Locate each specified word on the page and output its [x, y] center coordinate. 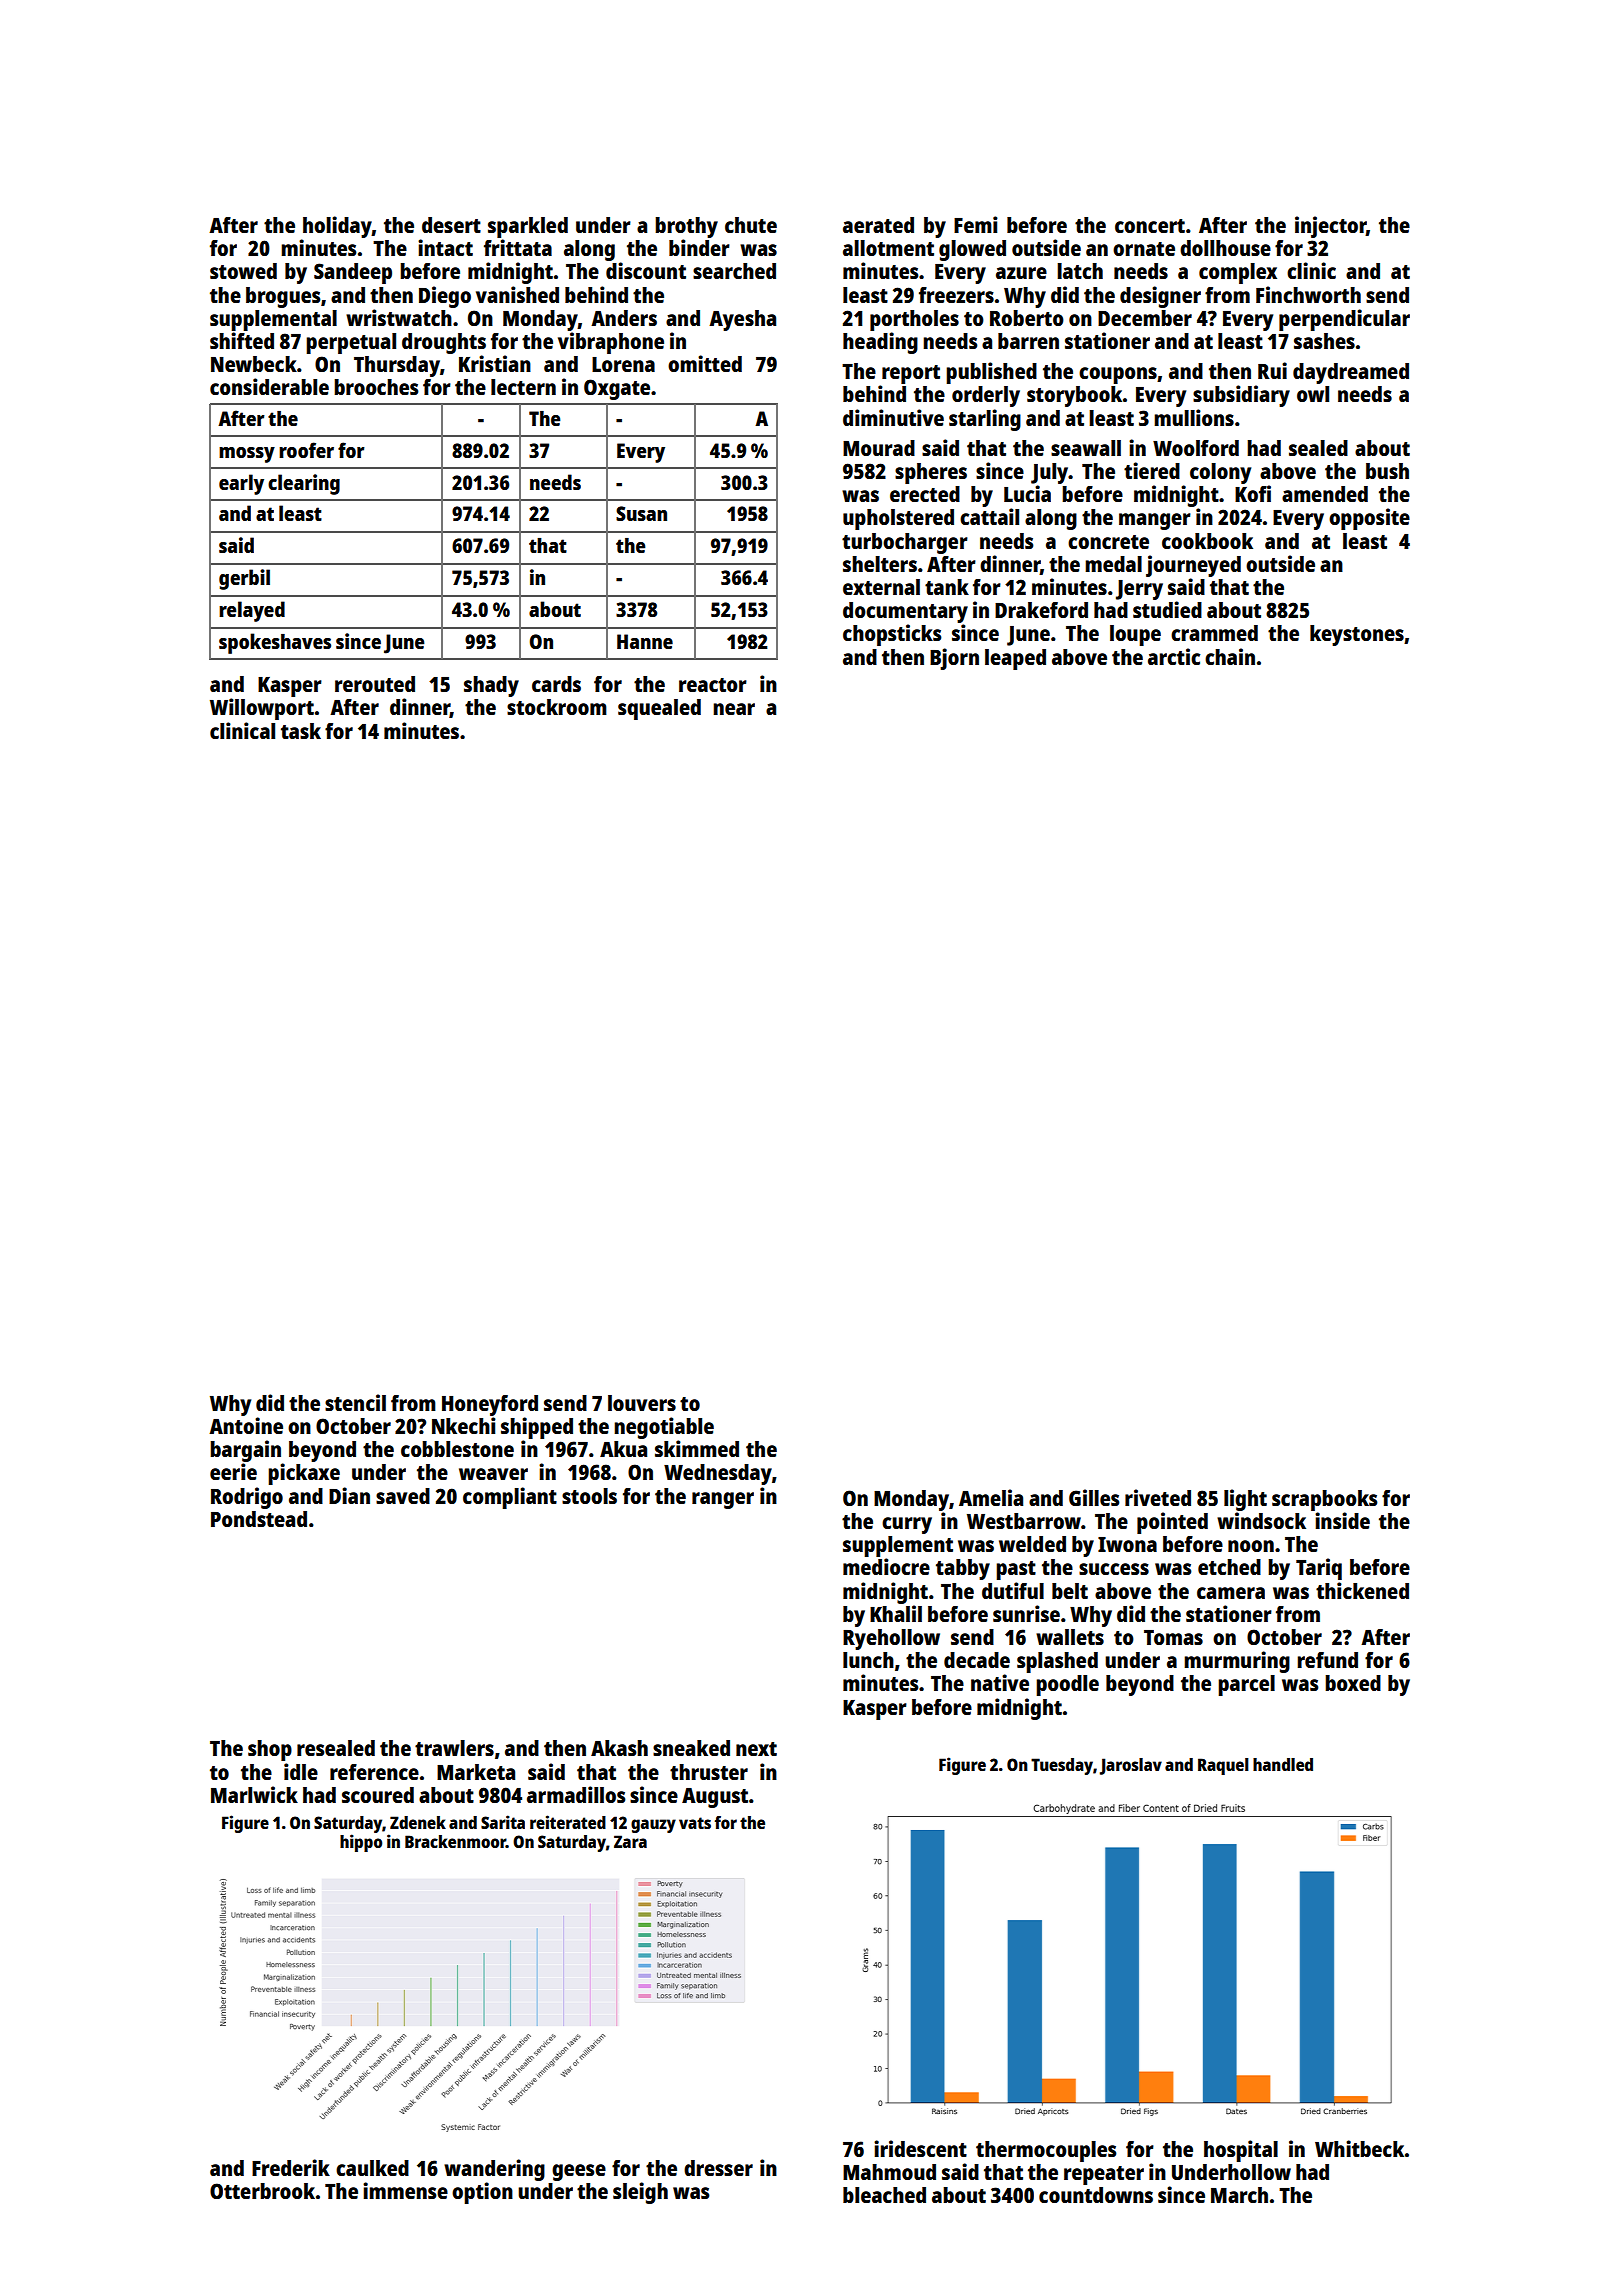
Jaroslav [1131, 1766]
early [241, 484]
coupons [1118, 375]
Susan [641, 513]
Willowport [262, 709]
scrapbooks [1325, 1500]
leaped [1015, 659]
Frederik [291, 2167]
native [1000, 1682]
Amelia [991, 1497]
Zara [630, 1841]
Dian [349, 1495]
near [734, 709]
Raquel [1223, 1766]
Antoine [246, 1425]
